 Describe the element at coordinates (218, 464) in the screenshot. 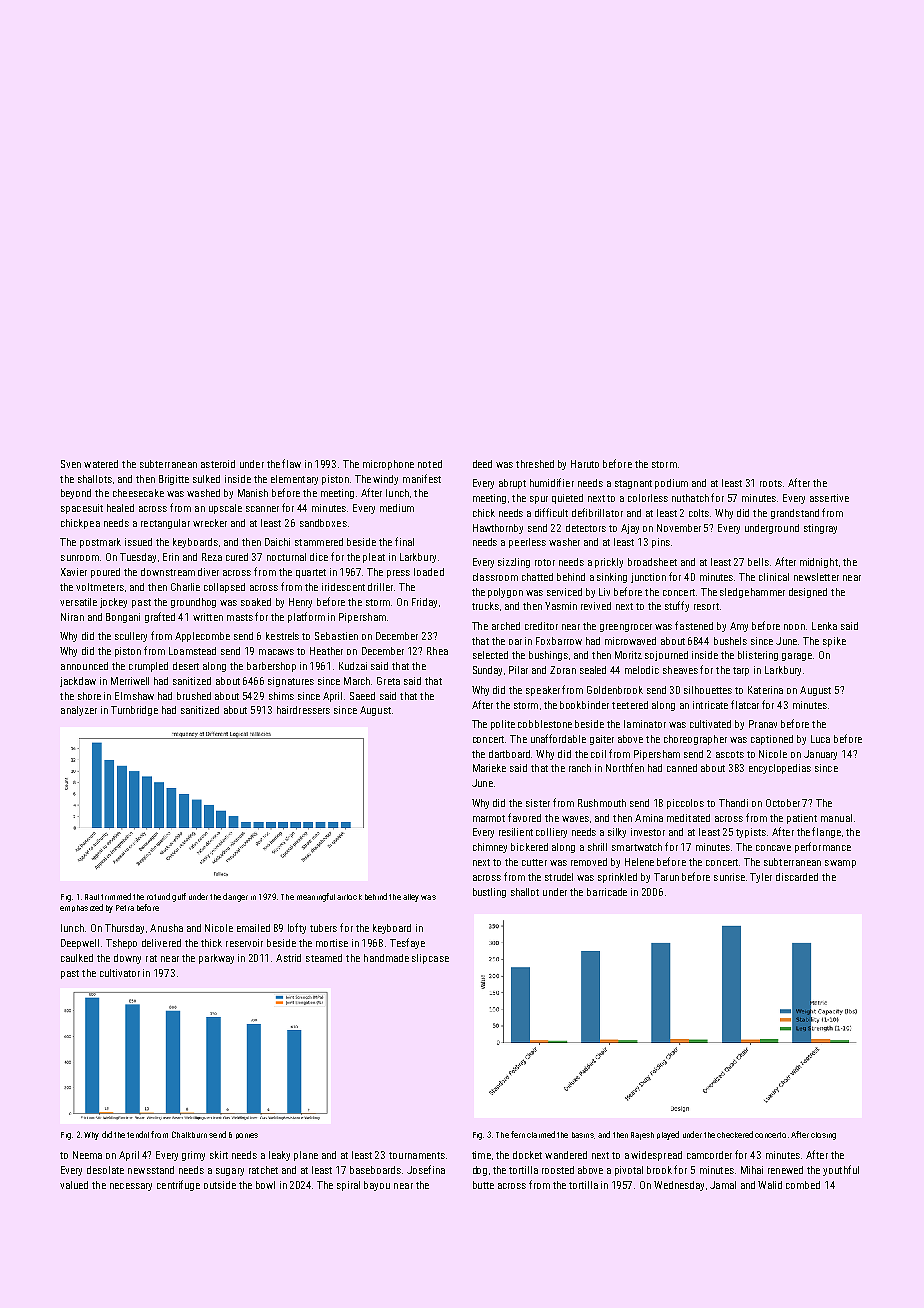

I see `asteroid` at that location.
